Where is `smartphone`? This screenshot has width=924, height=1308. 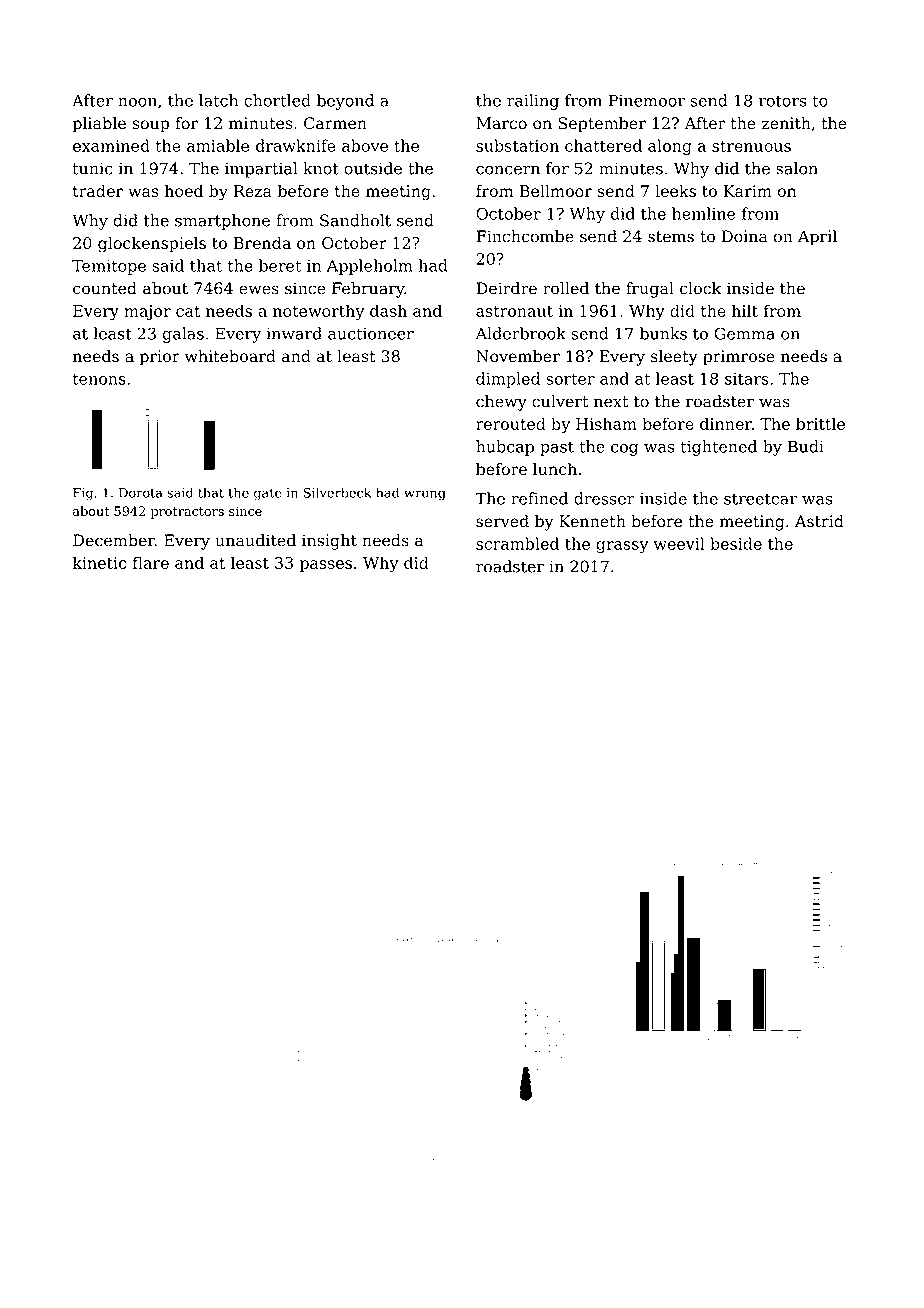 smartphone is located at coordinates (222, 222).
